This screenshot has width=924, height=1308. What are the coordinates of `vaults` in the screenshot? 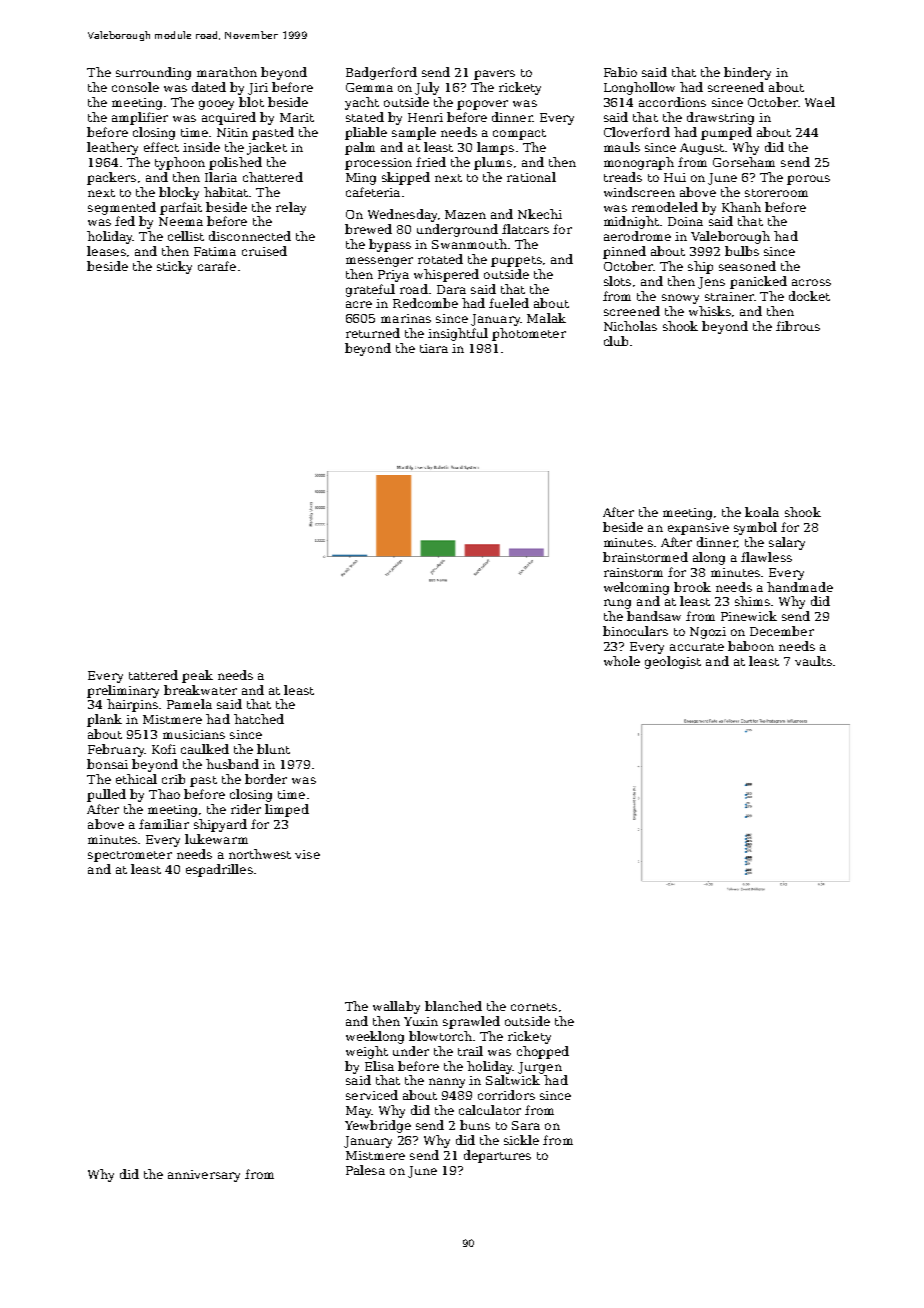 It's located at (813, 661).
